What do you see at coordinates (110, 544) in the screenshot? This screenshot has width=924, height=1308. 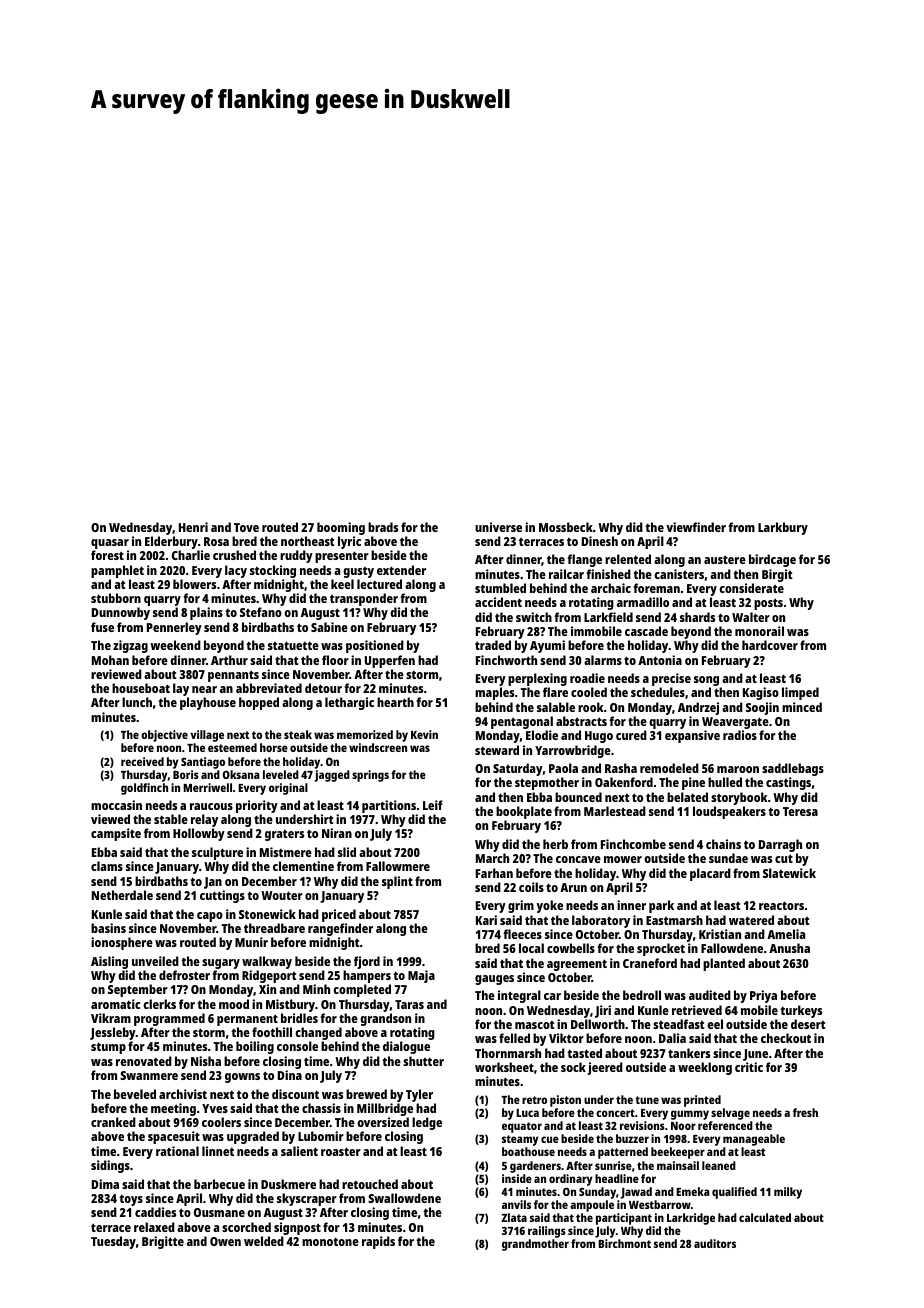 I see `quasar` at bounding box center [110, 544].
